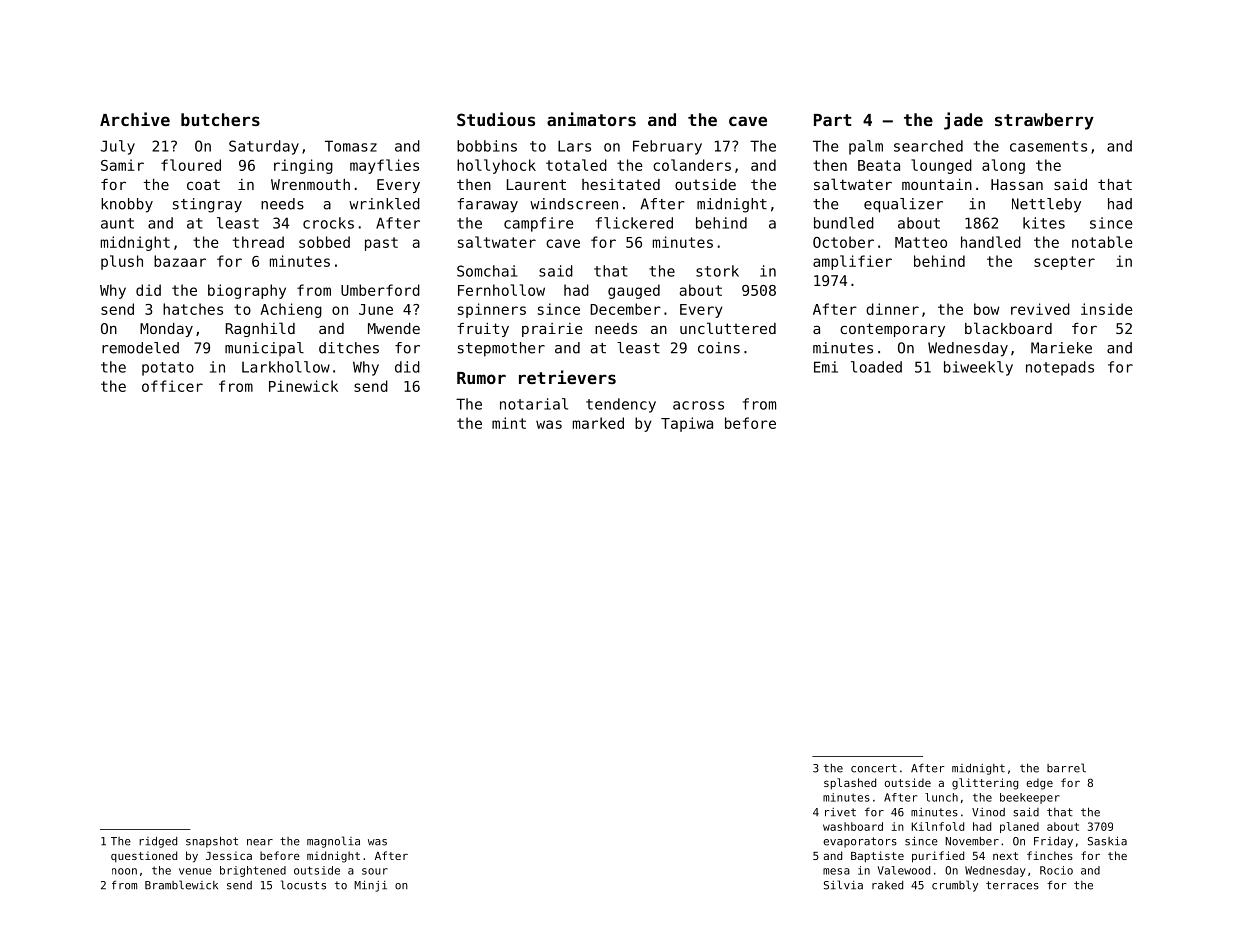 Image resolution: width=1233 pixels, height=952 pixels. I want to click on searched, so click(928, 146).
